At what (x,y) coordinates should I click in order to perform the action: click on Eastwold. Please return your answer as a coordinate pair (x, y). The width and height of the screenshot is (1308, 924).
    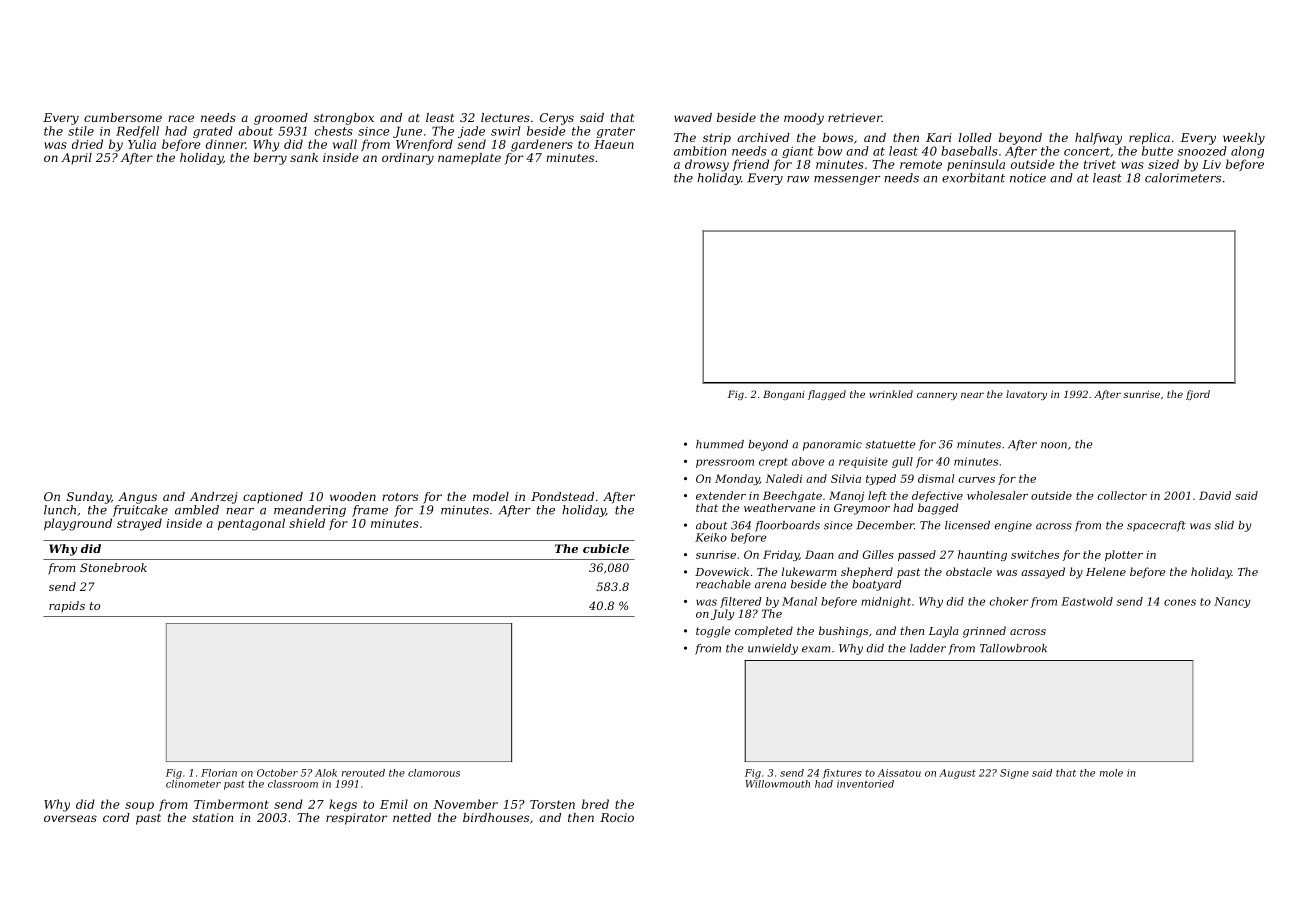
    Looking at the image, I should click on (1087, 601).
